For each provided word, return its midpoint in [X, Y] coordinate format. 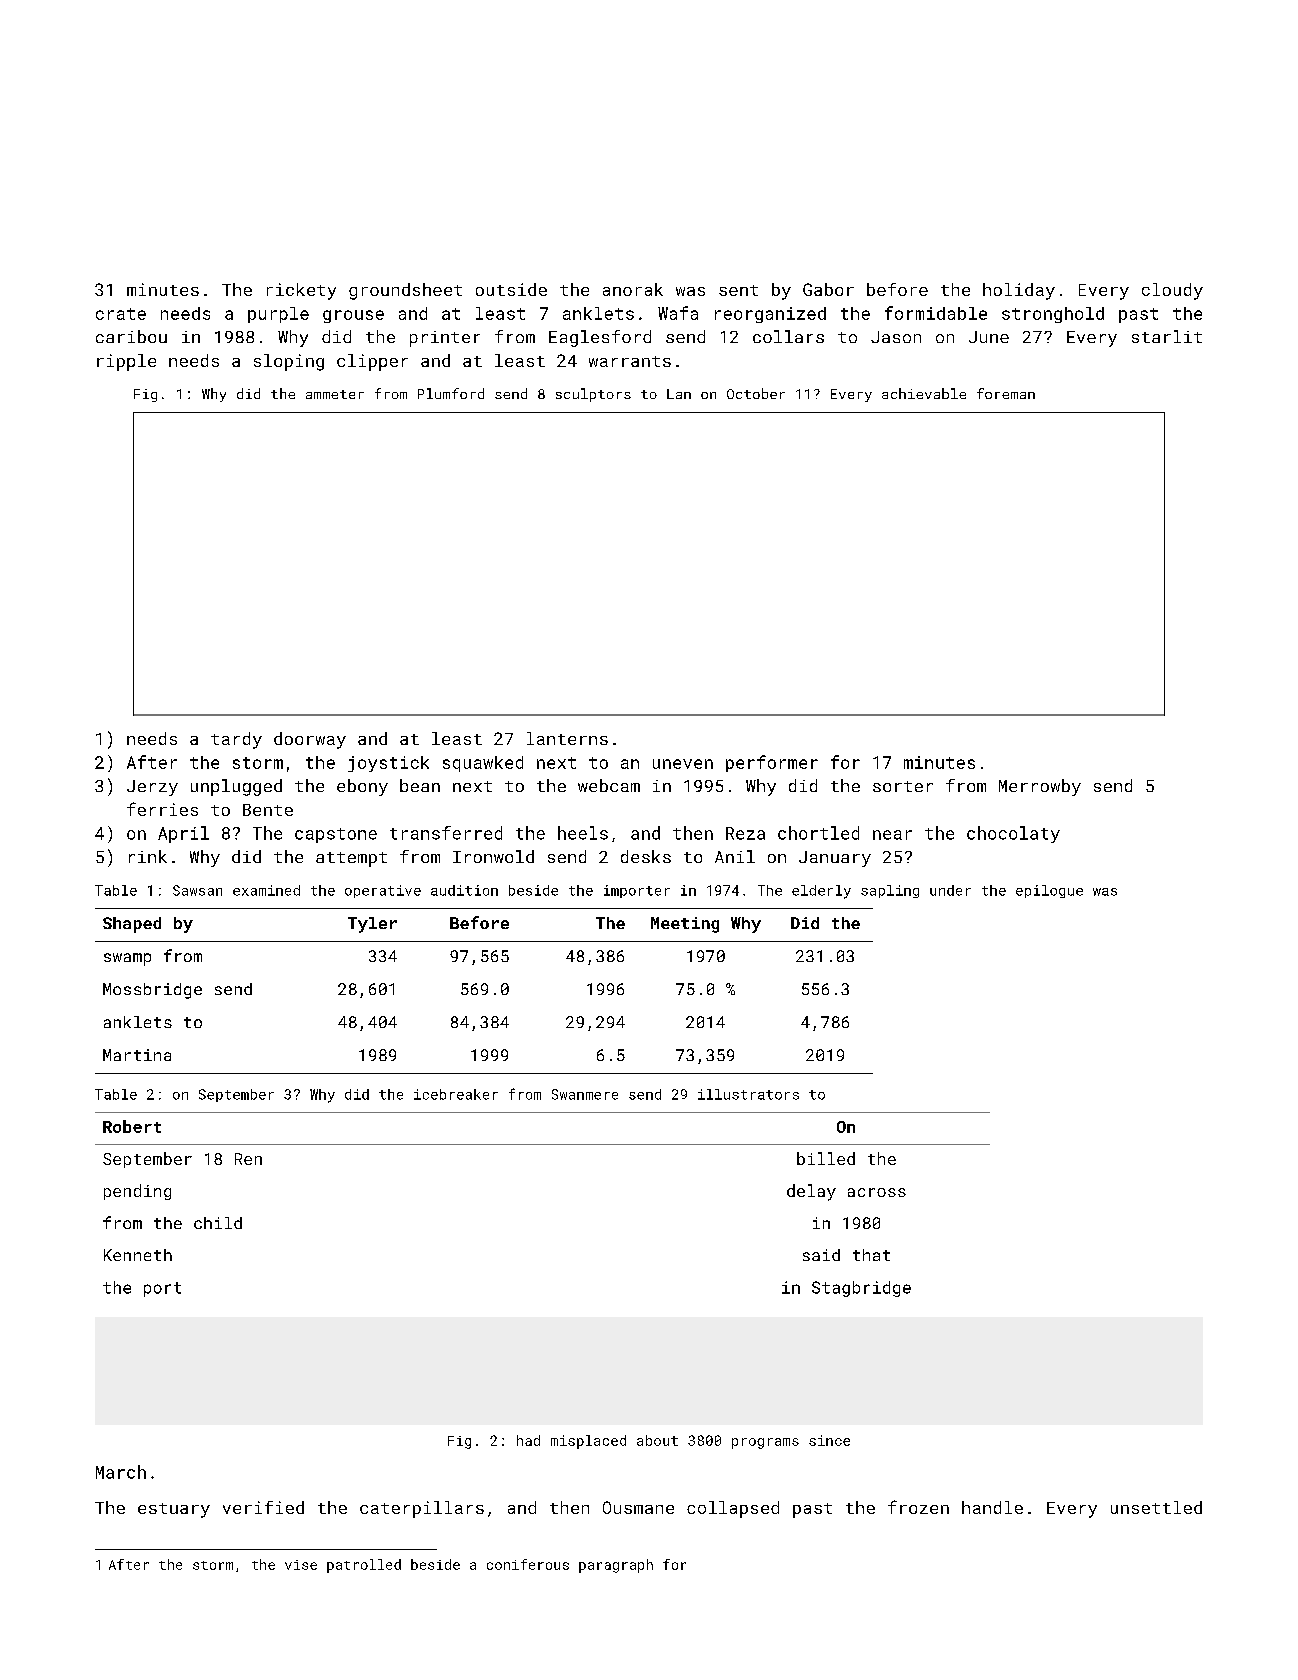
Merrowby [1040, 787]
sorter [903, 786]
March [121, 1472]
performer [772, 763]
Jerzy [152, 788]
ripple [126, 362]
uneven [683, 764]
